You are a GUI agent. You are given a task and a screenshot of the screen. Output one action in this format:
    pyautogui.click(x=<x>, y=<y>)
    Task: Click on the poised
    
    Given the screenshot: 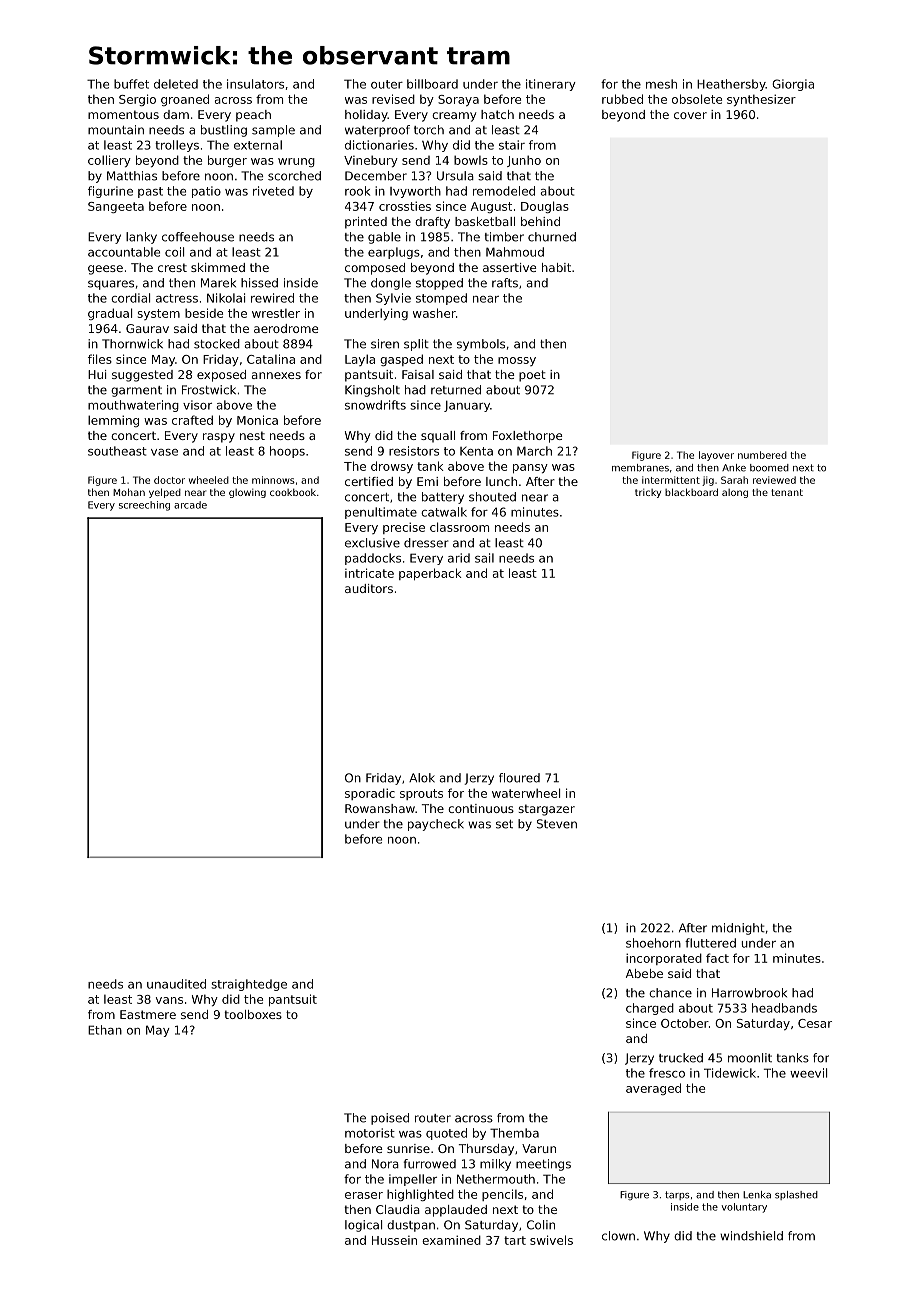 What is the action you would take?
    pyautogui.click(x=390, y=1119)
